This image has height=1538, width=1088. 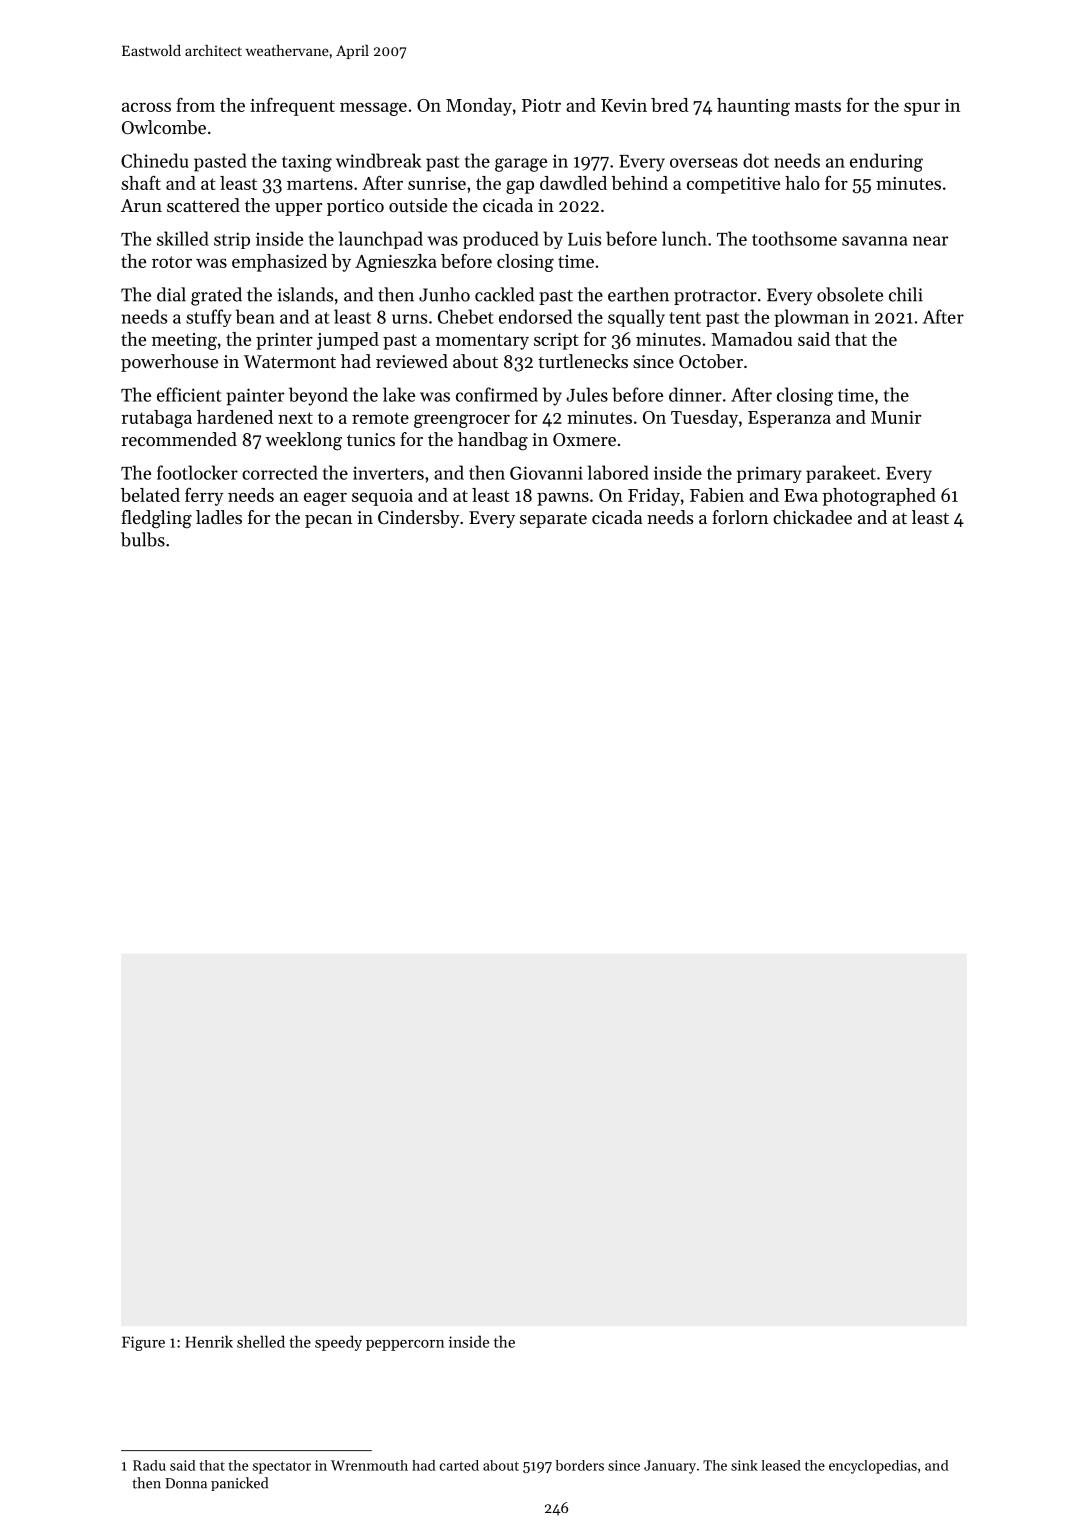 What do you see at coordinates (553, 520) in the image?
I see `separate` at bounding box center [553, 520].
